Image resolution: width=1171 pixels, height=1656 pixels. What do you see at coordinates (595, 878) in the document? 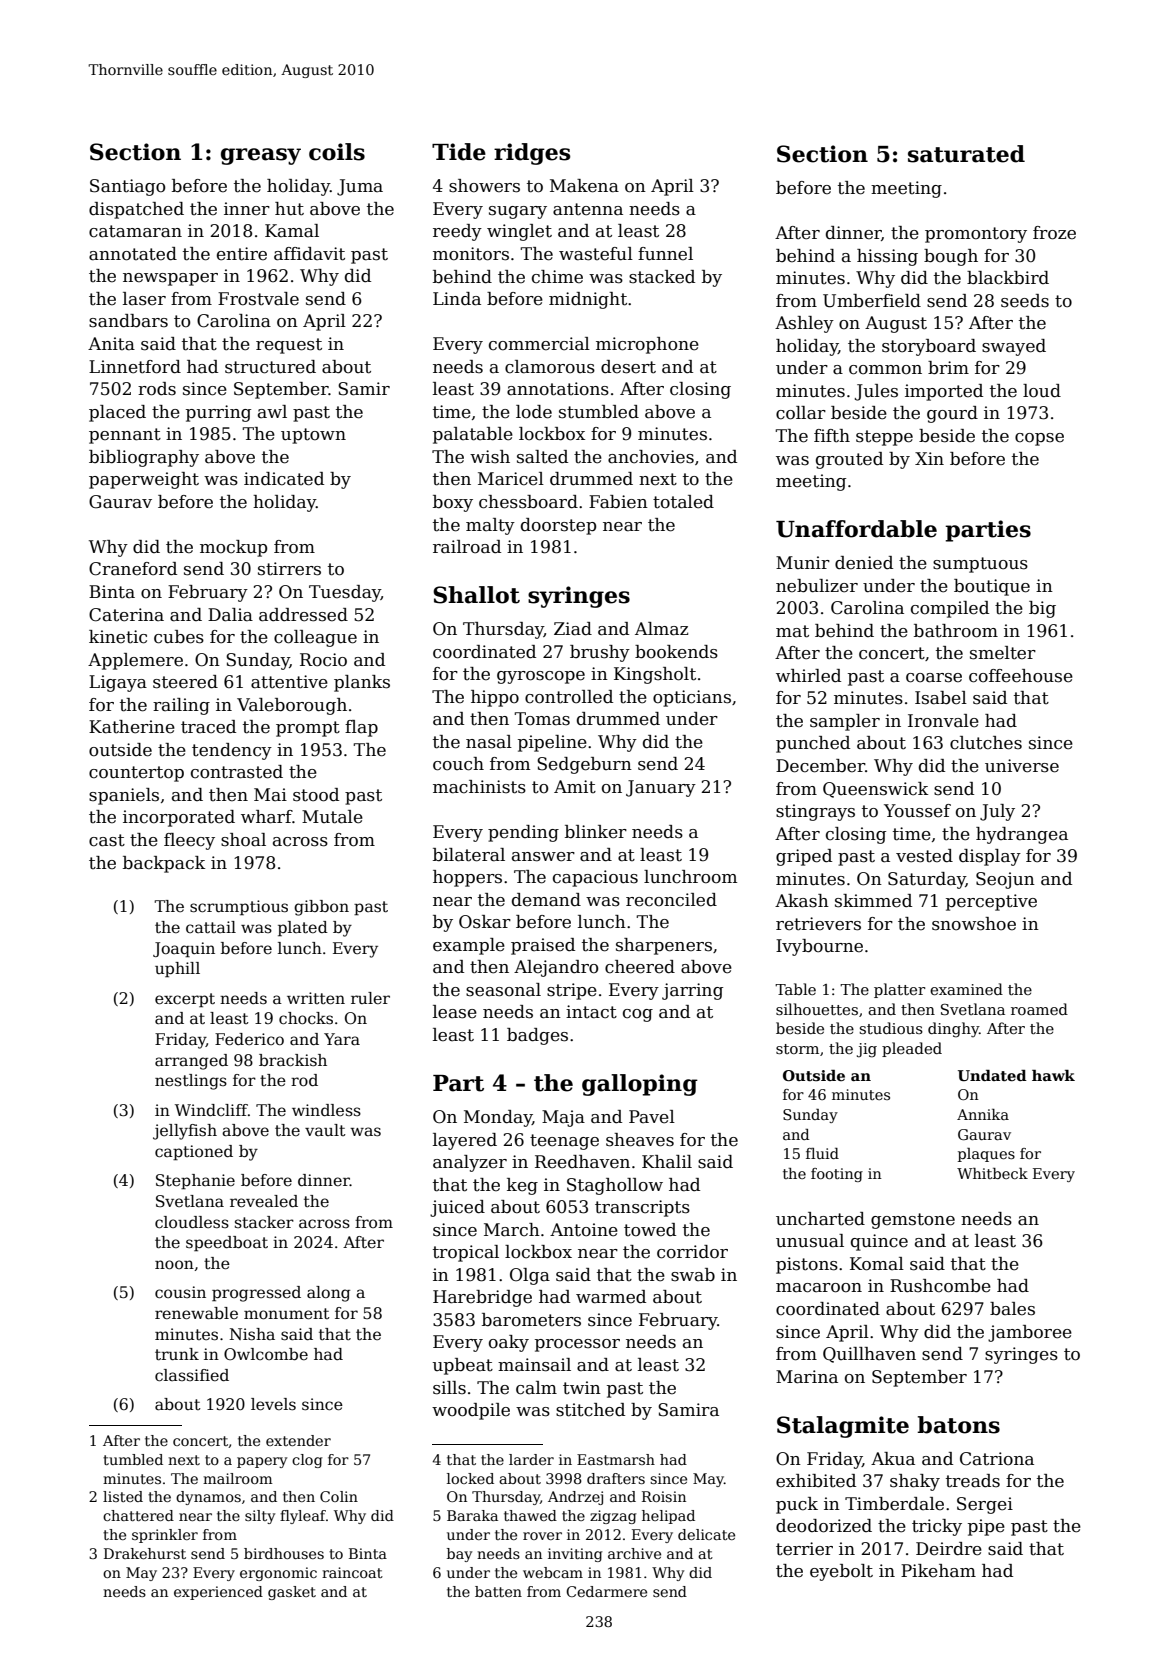
I see `capacious` at bounding box center [595, 878].
